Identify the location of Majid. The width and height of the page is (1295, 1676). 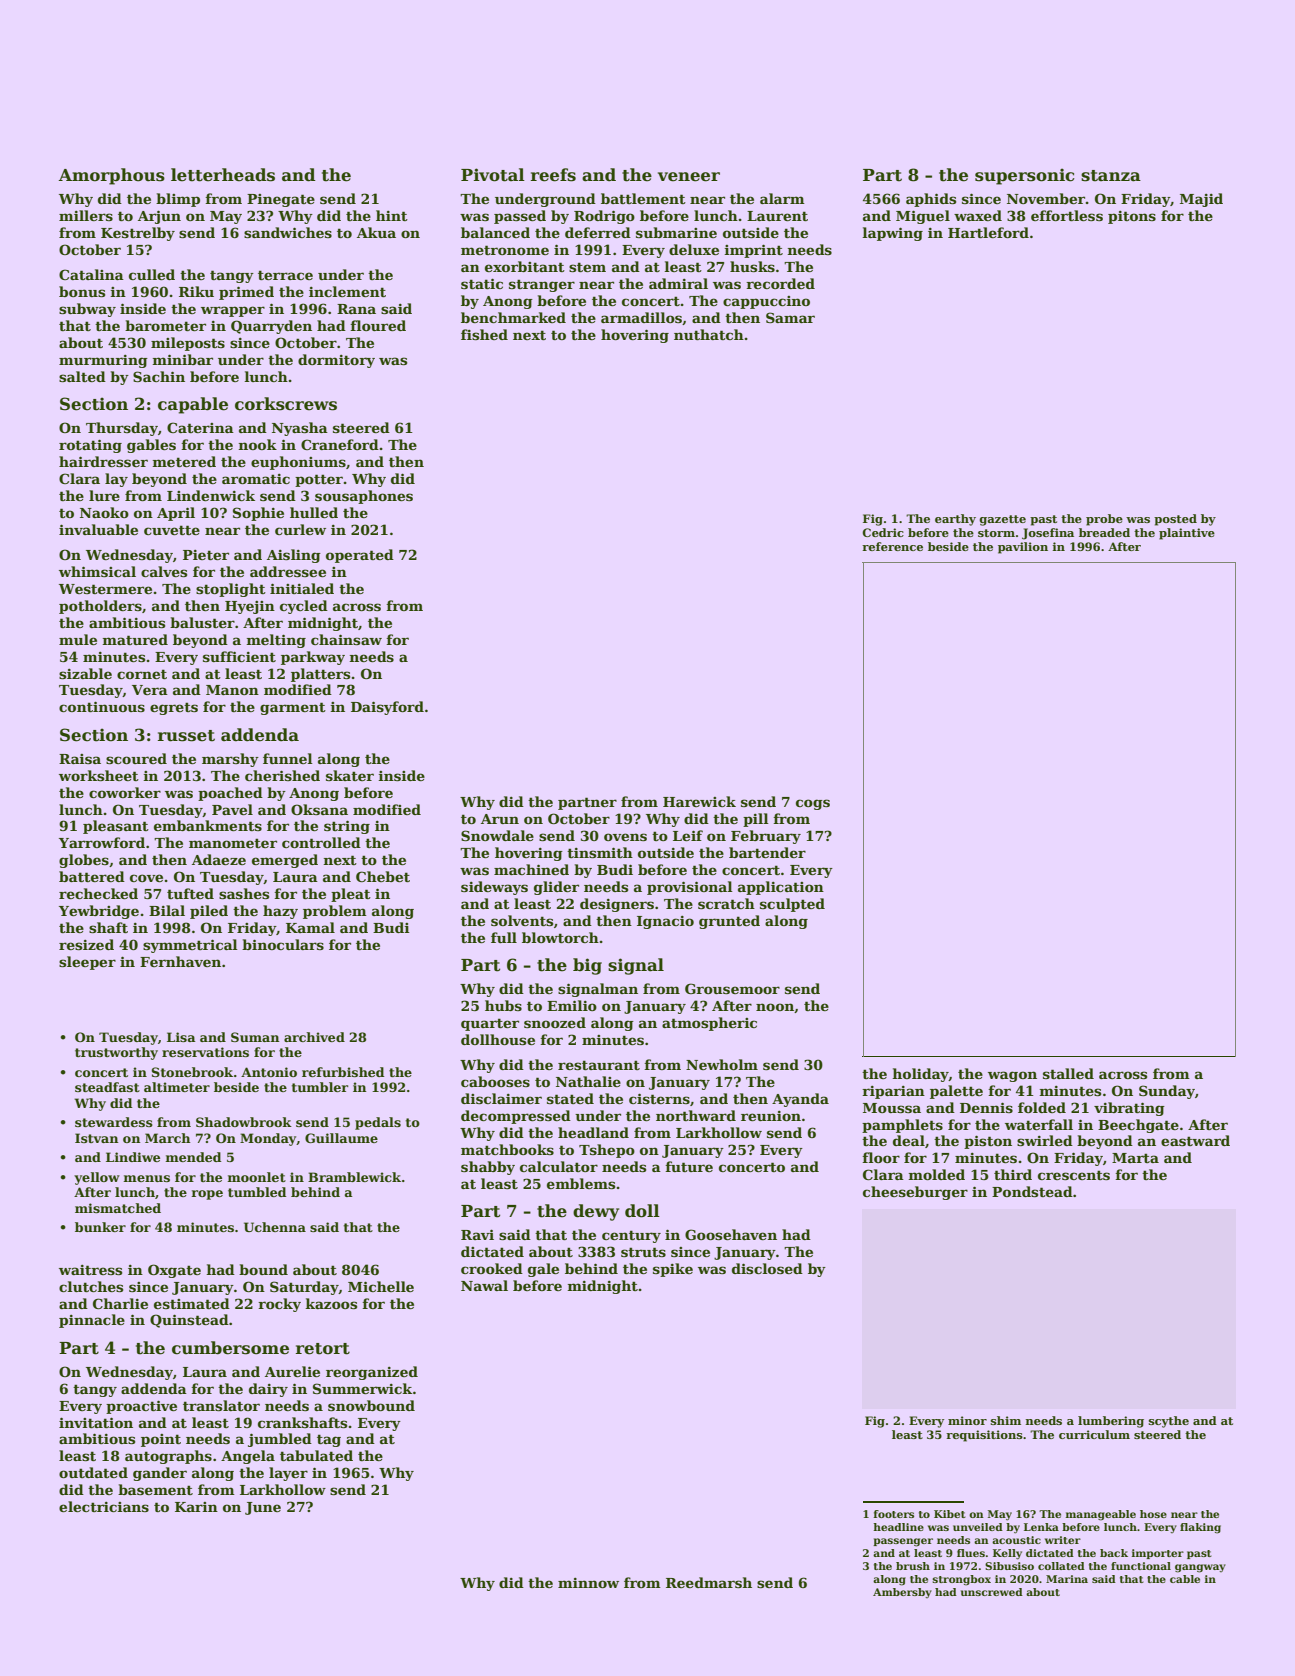
(1201, 200).
